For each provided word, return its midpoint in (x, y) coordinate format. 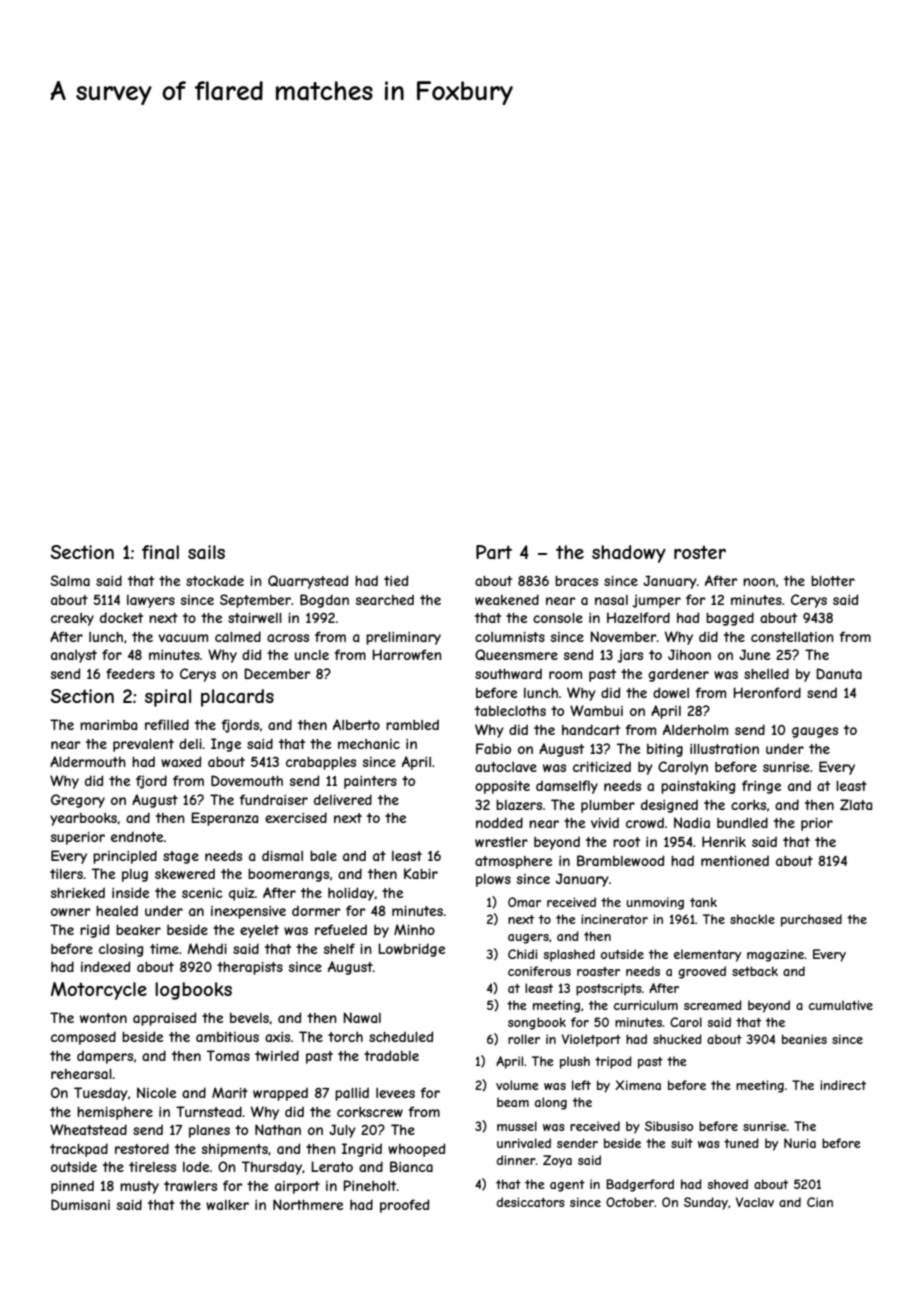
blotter (833, 581)
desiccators (531, 1202)
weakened (507, 599)
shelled (766, 673)
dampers (105, 1057)
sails (206, 552)
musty (139, 1187)
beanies (804, 1039)
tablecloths (510, 711)
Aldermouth (88, 761)
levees (395, 1093)
